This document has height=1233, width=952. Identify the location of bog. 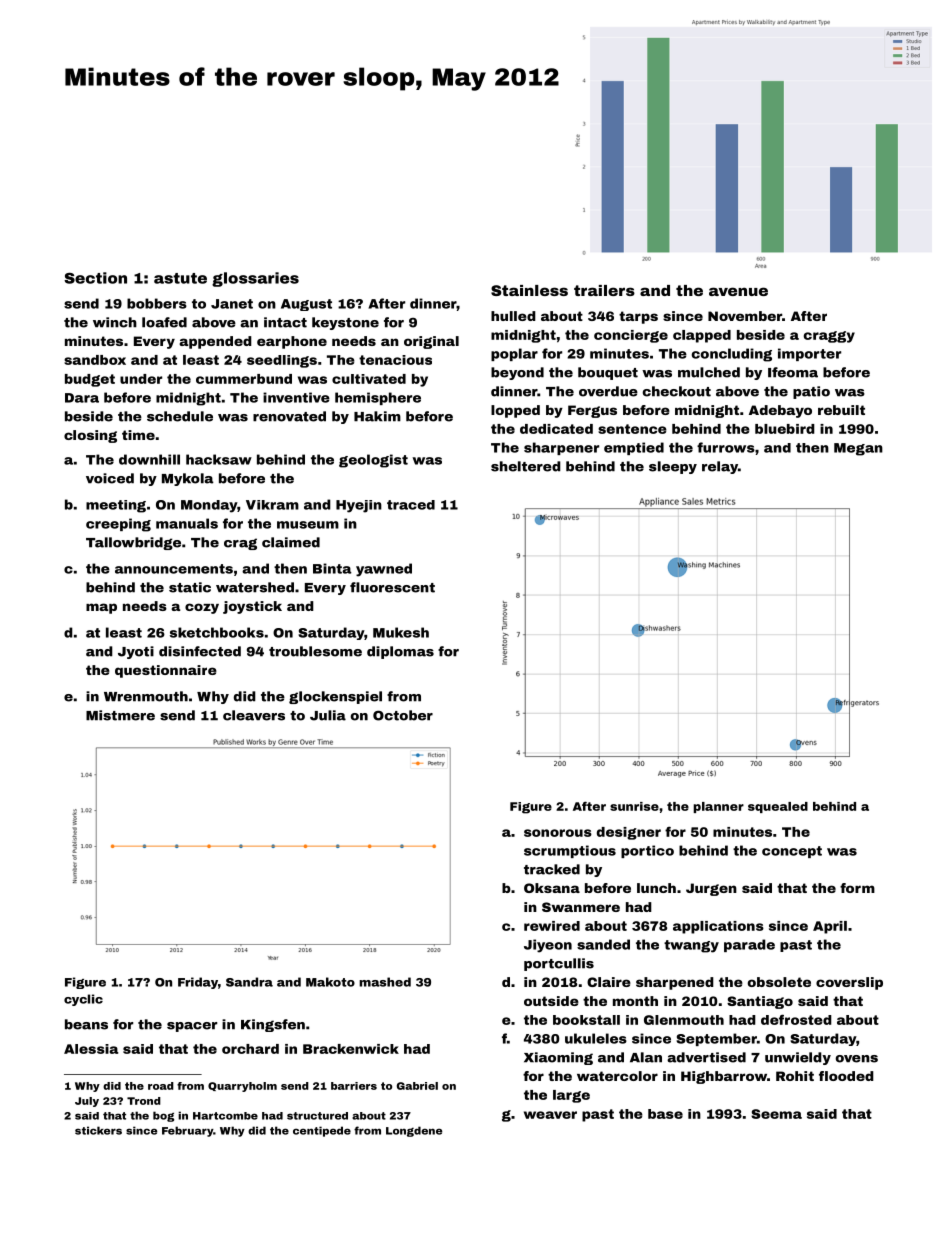
(163, 1116).
